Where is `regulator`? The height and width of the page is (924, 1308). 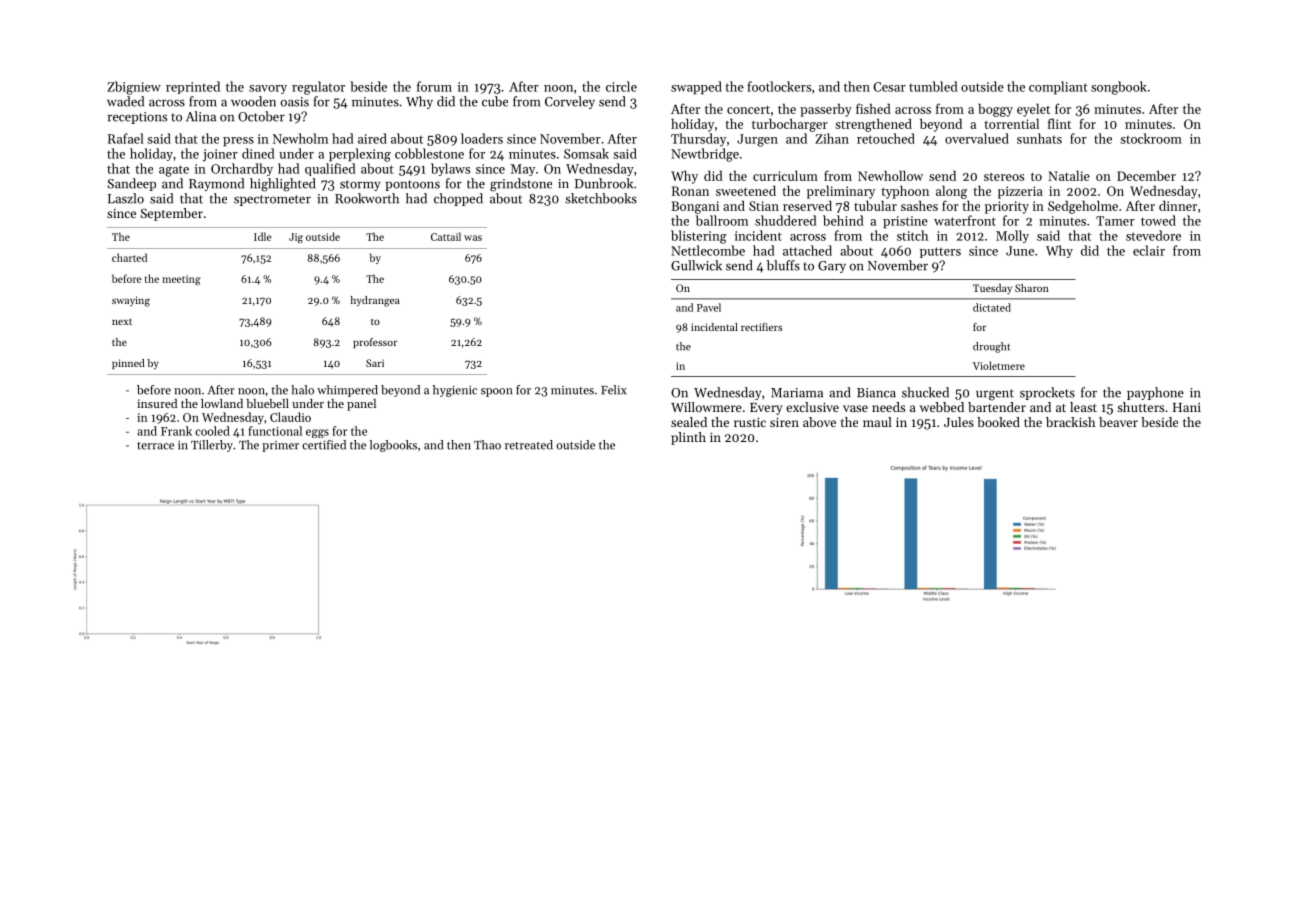
regulator is located at coordinates (318, 88).
